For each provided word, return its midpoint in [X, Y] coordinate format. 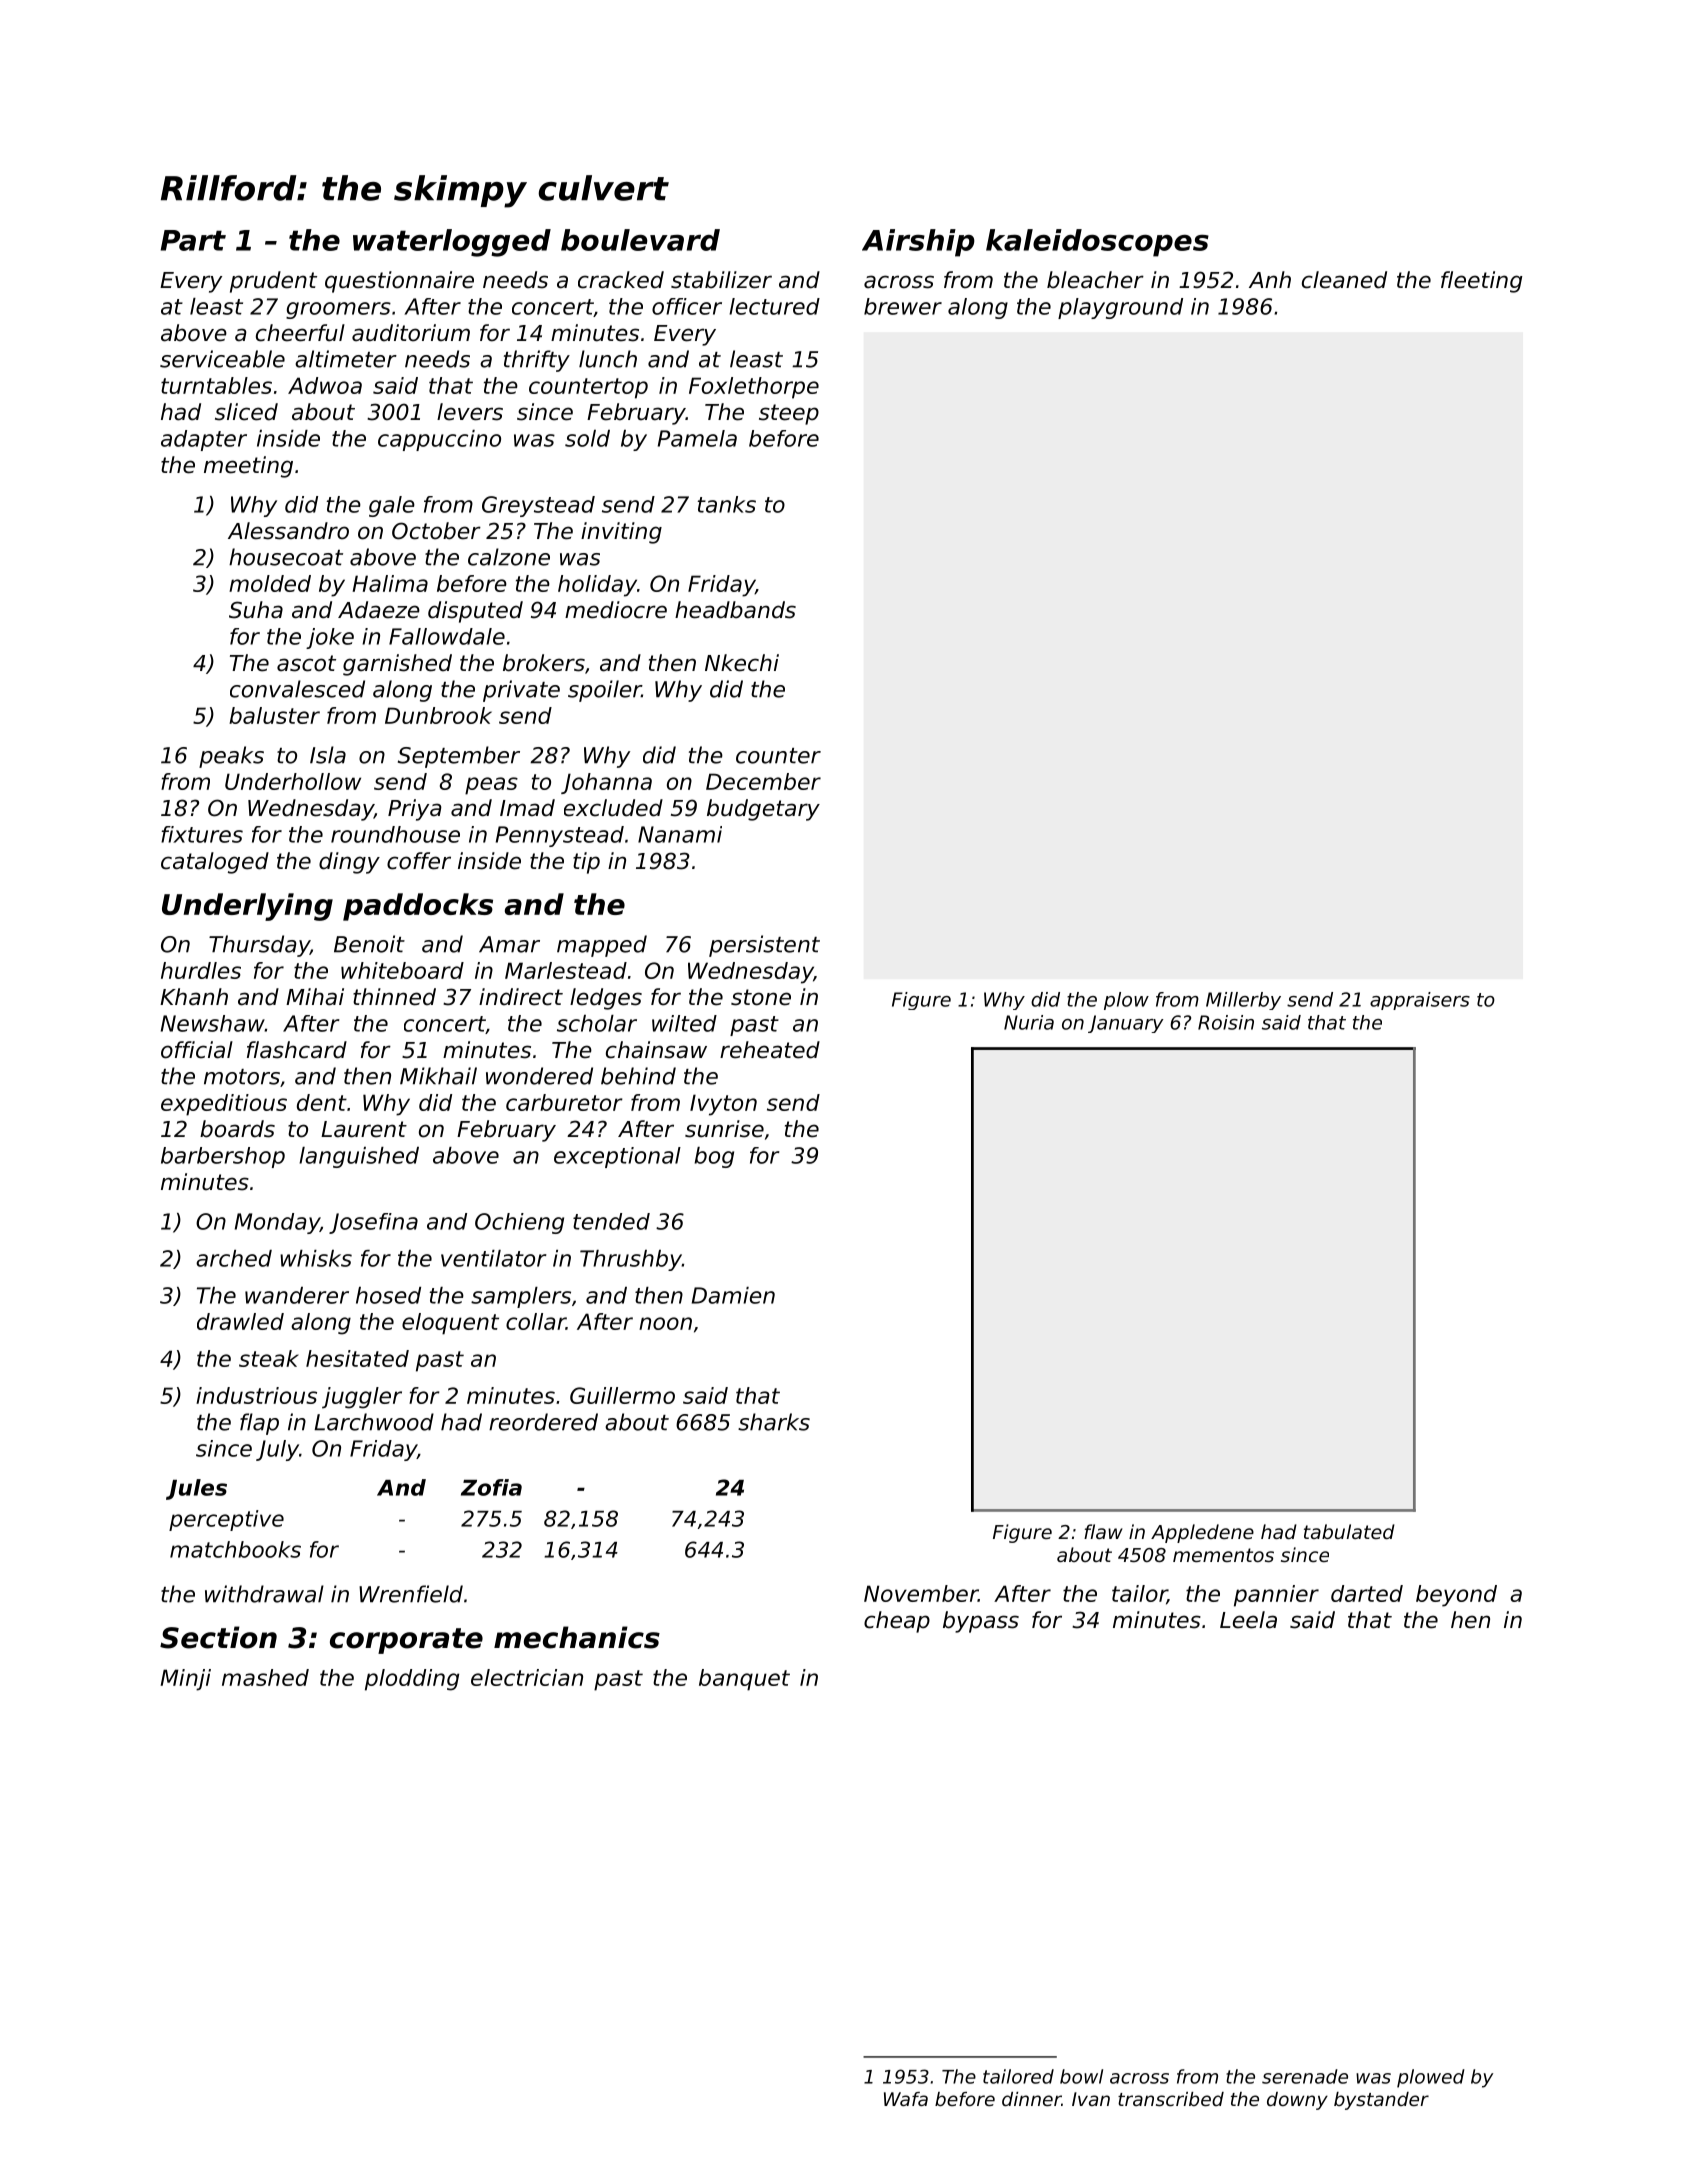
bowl [1081, 2076]
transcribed [1171, 2099]
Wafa [906, 2099]
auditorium [411, 333]
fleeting [1482, 282]
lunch [608, 359]
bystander [1381, 2101]
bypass [981, 1622]
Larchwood [374, 1422]
